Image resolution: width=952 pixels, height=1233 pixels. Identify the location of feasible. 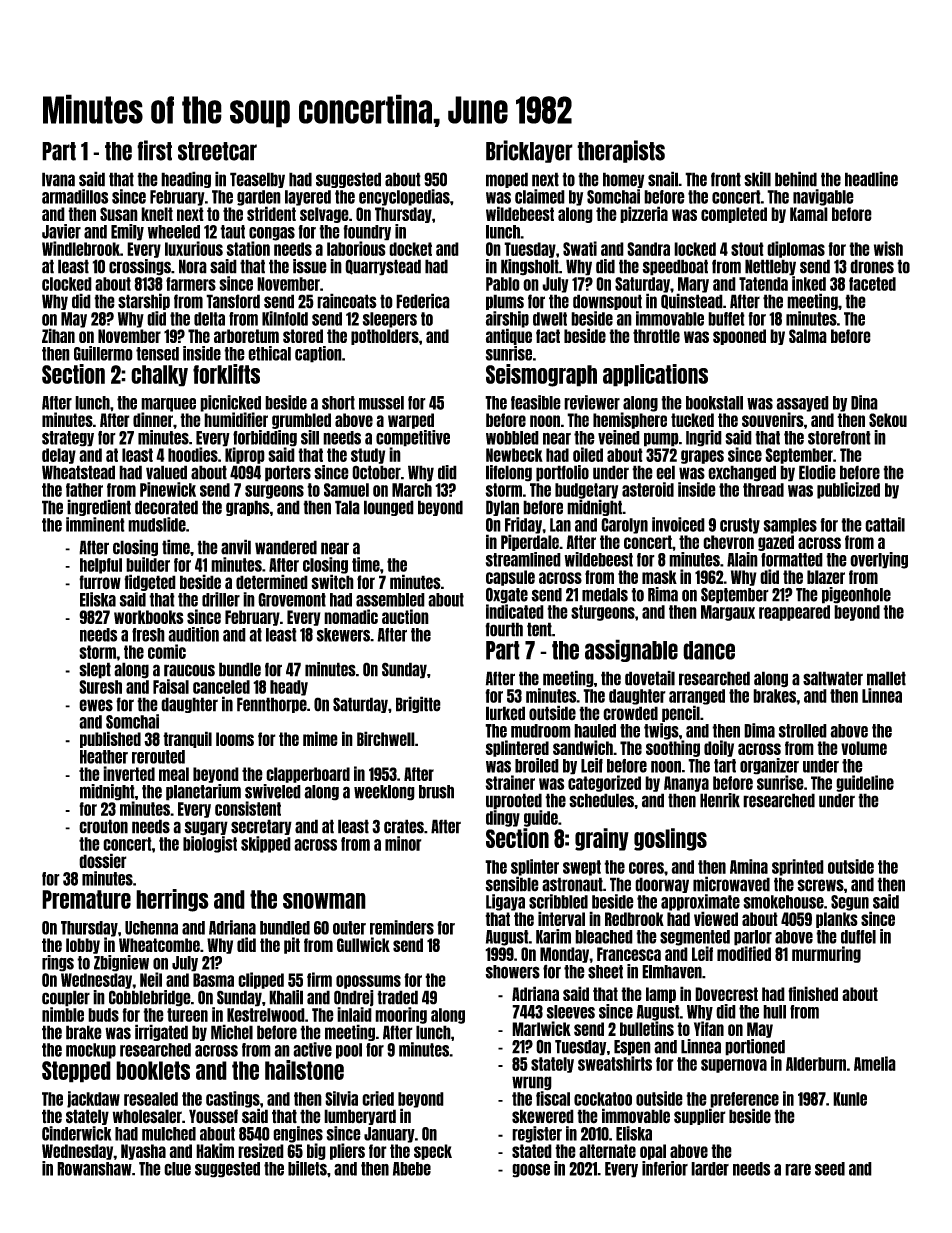
(536, 402).
